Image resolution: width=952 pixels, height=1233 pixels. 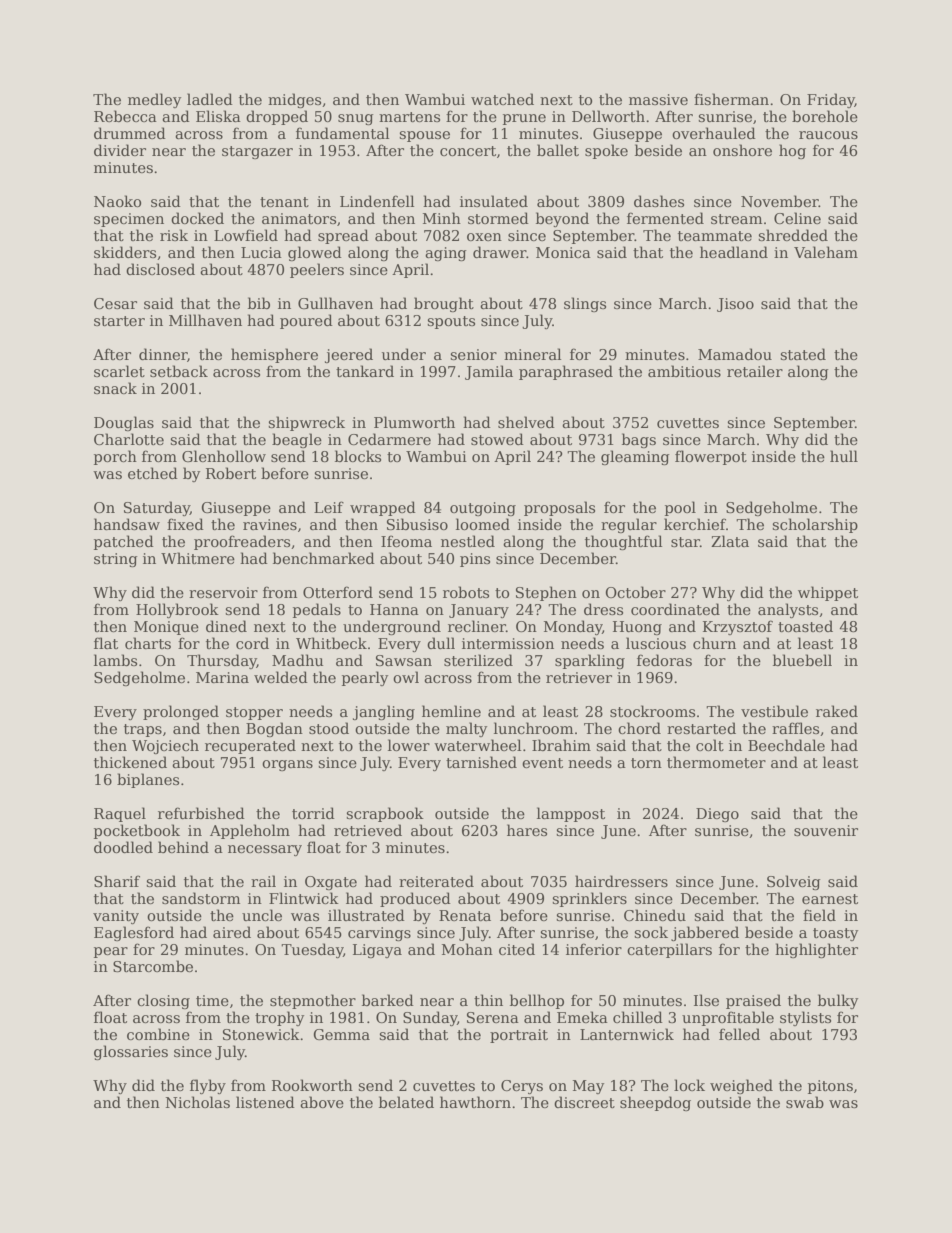 What do you see at coordinates (805, 1018) in the screenshot?
I see `stylists` at bounding box center [805, 1018].
